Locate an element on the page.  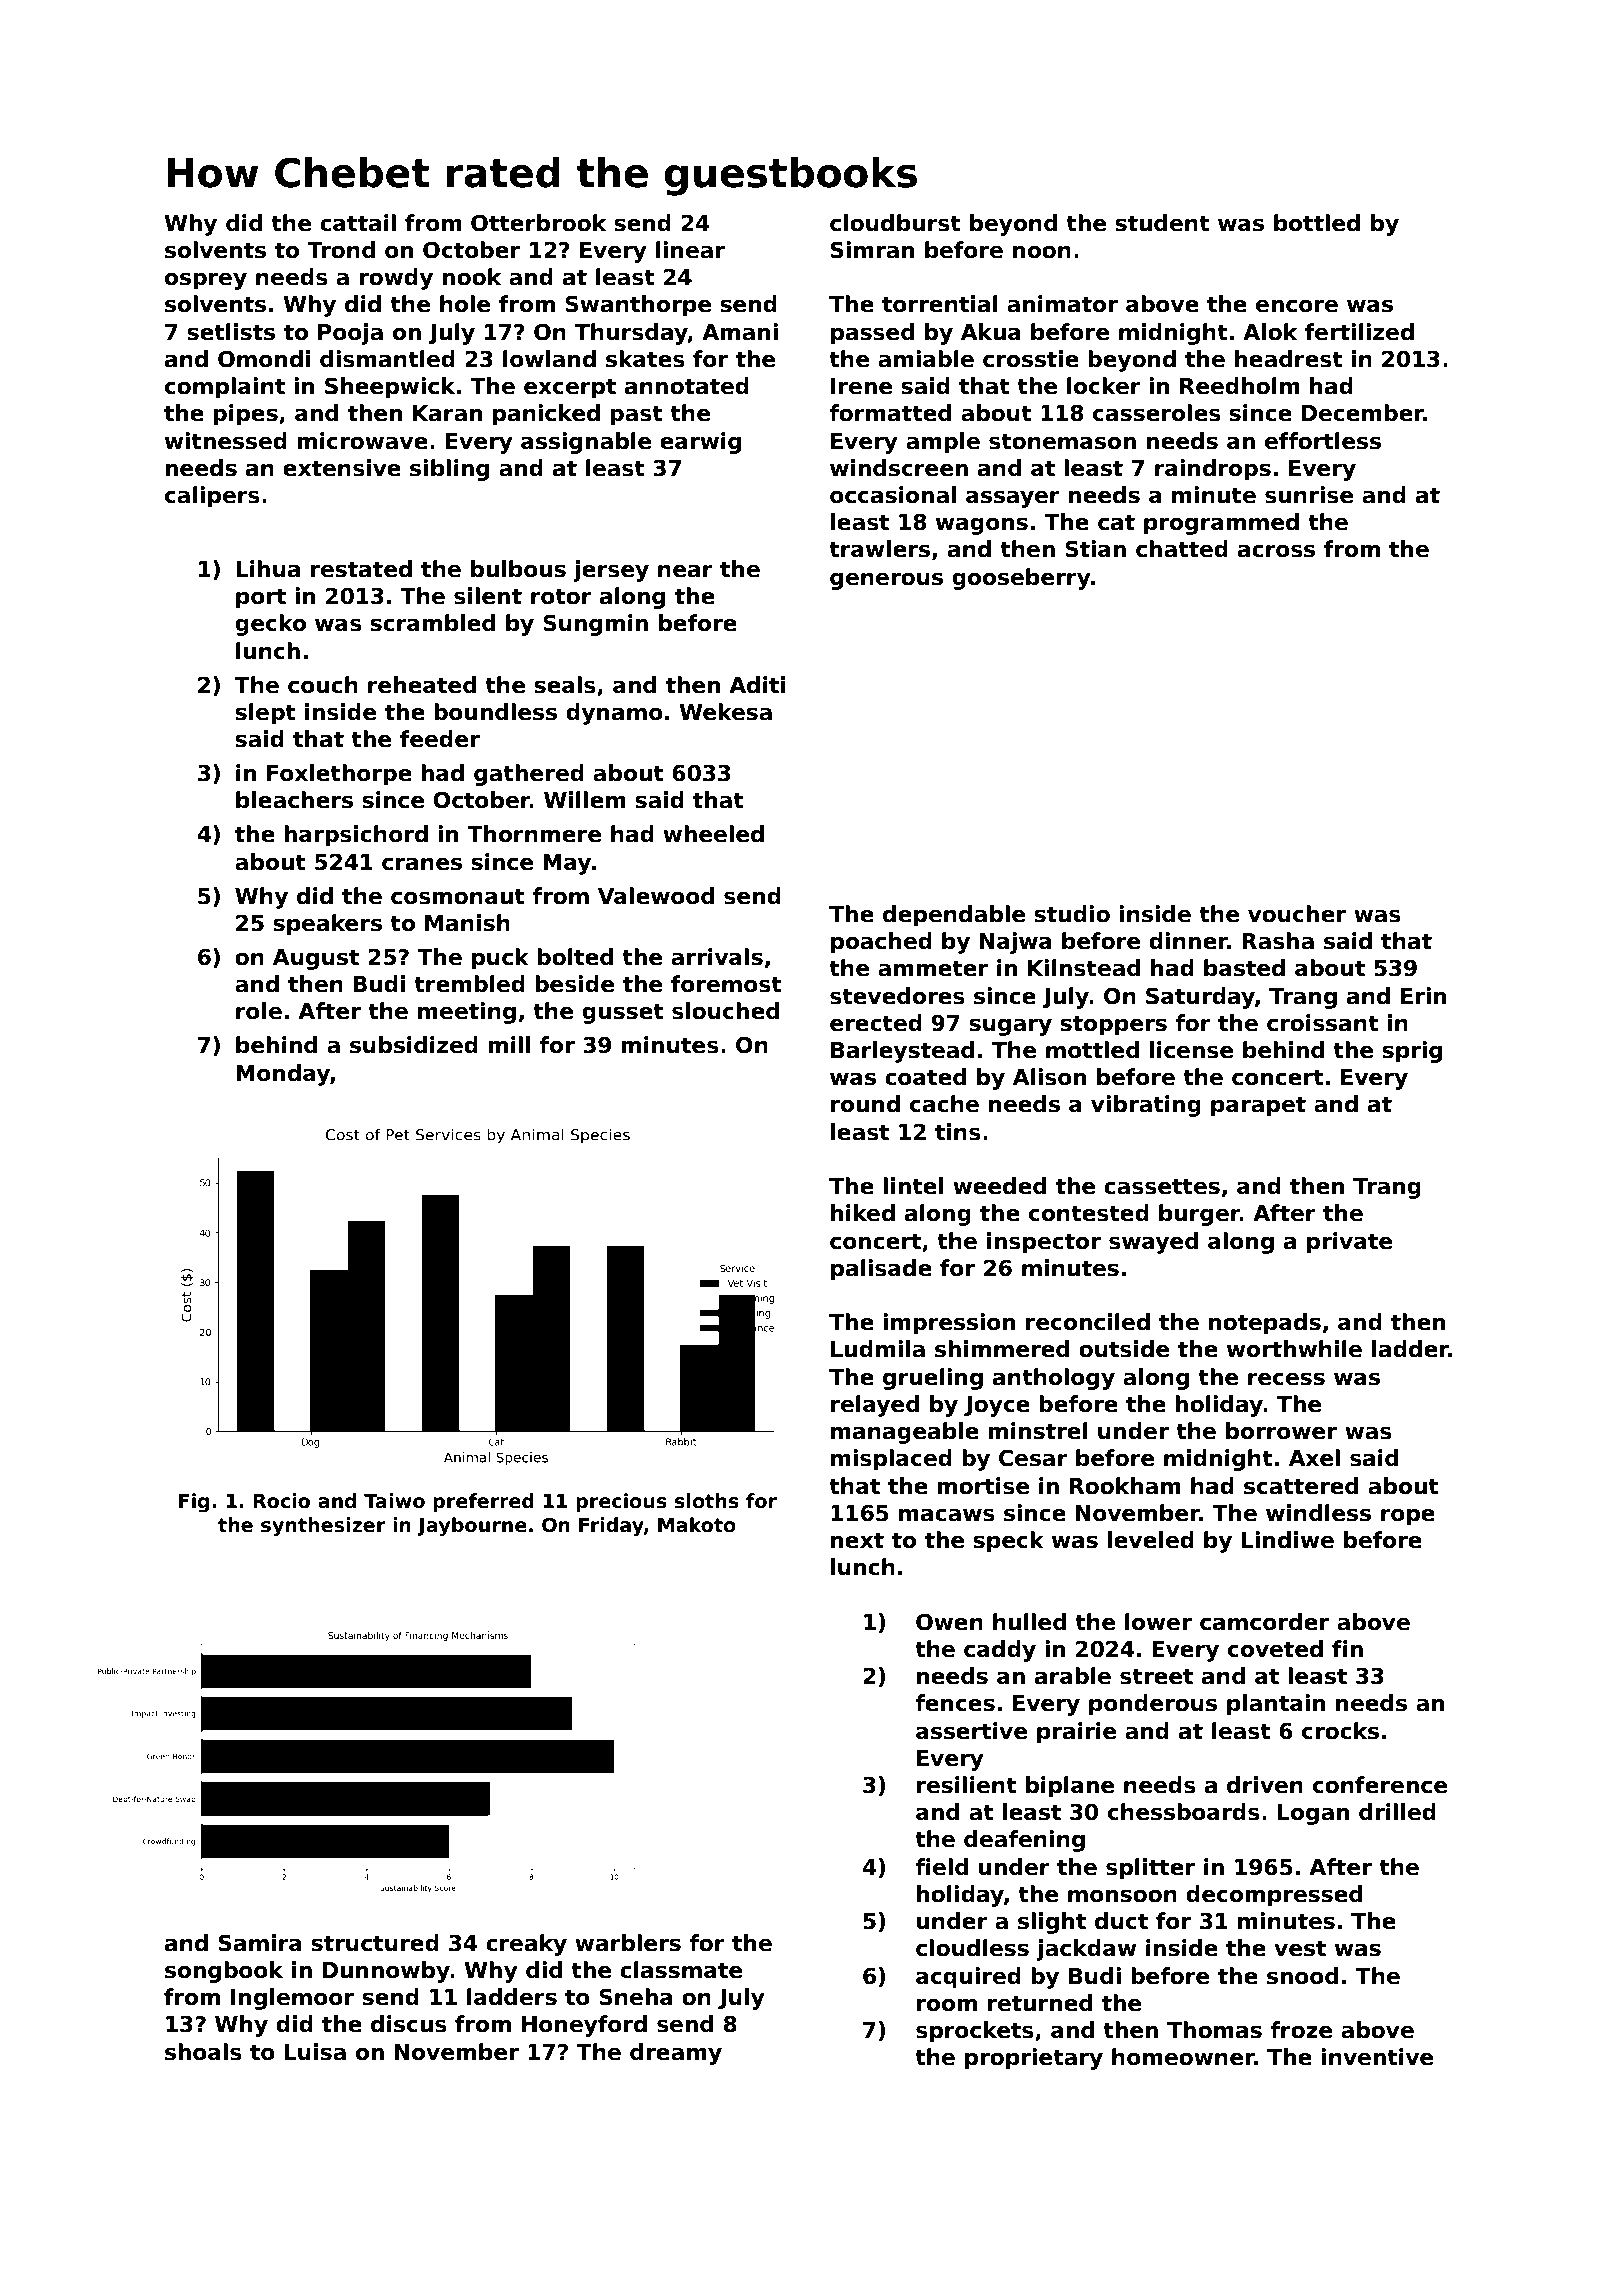
cattail is located at coordinates (358, 223).
